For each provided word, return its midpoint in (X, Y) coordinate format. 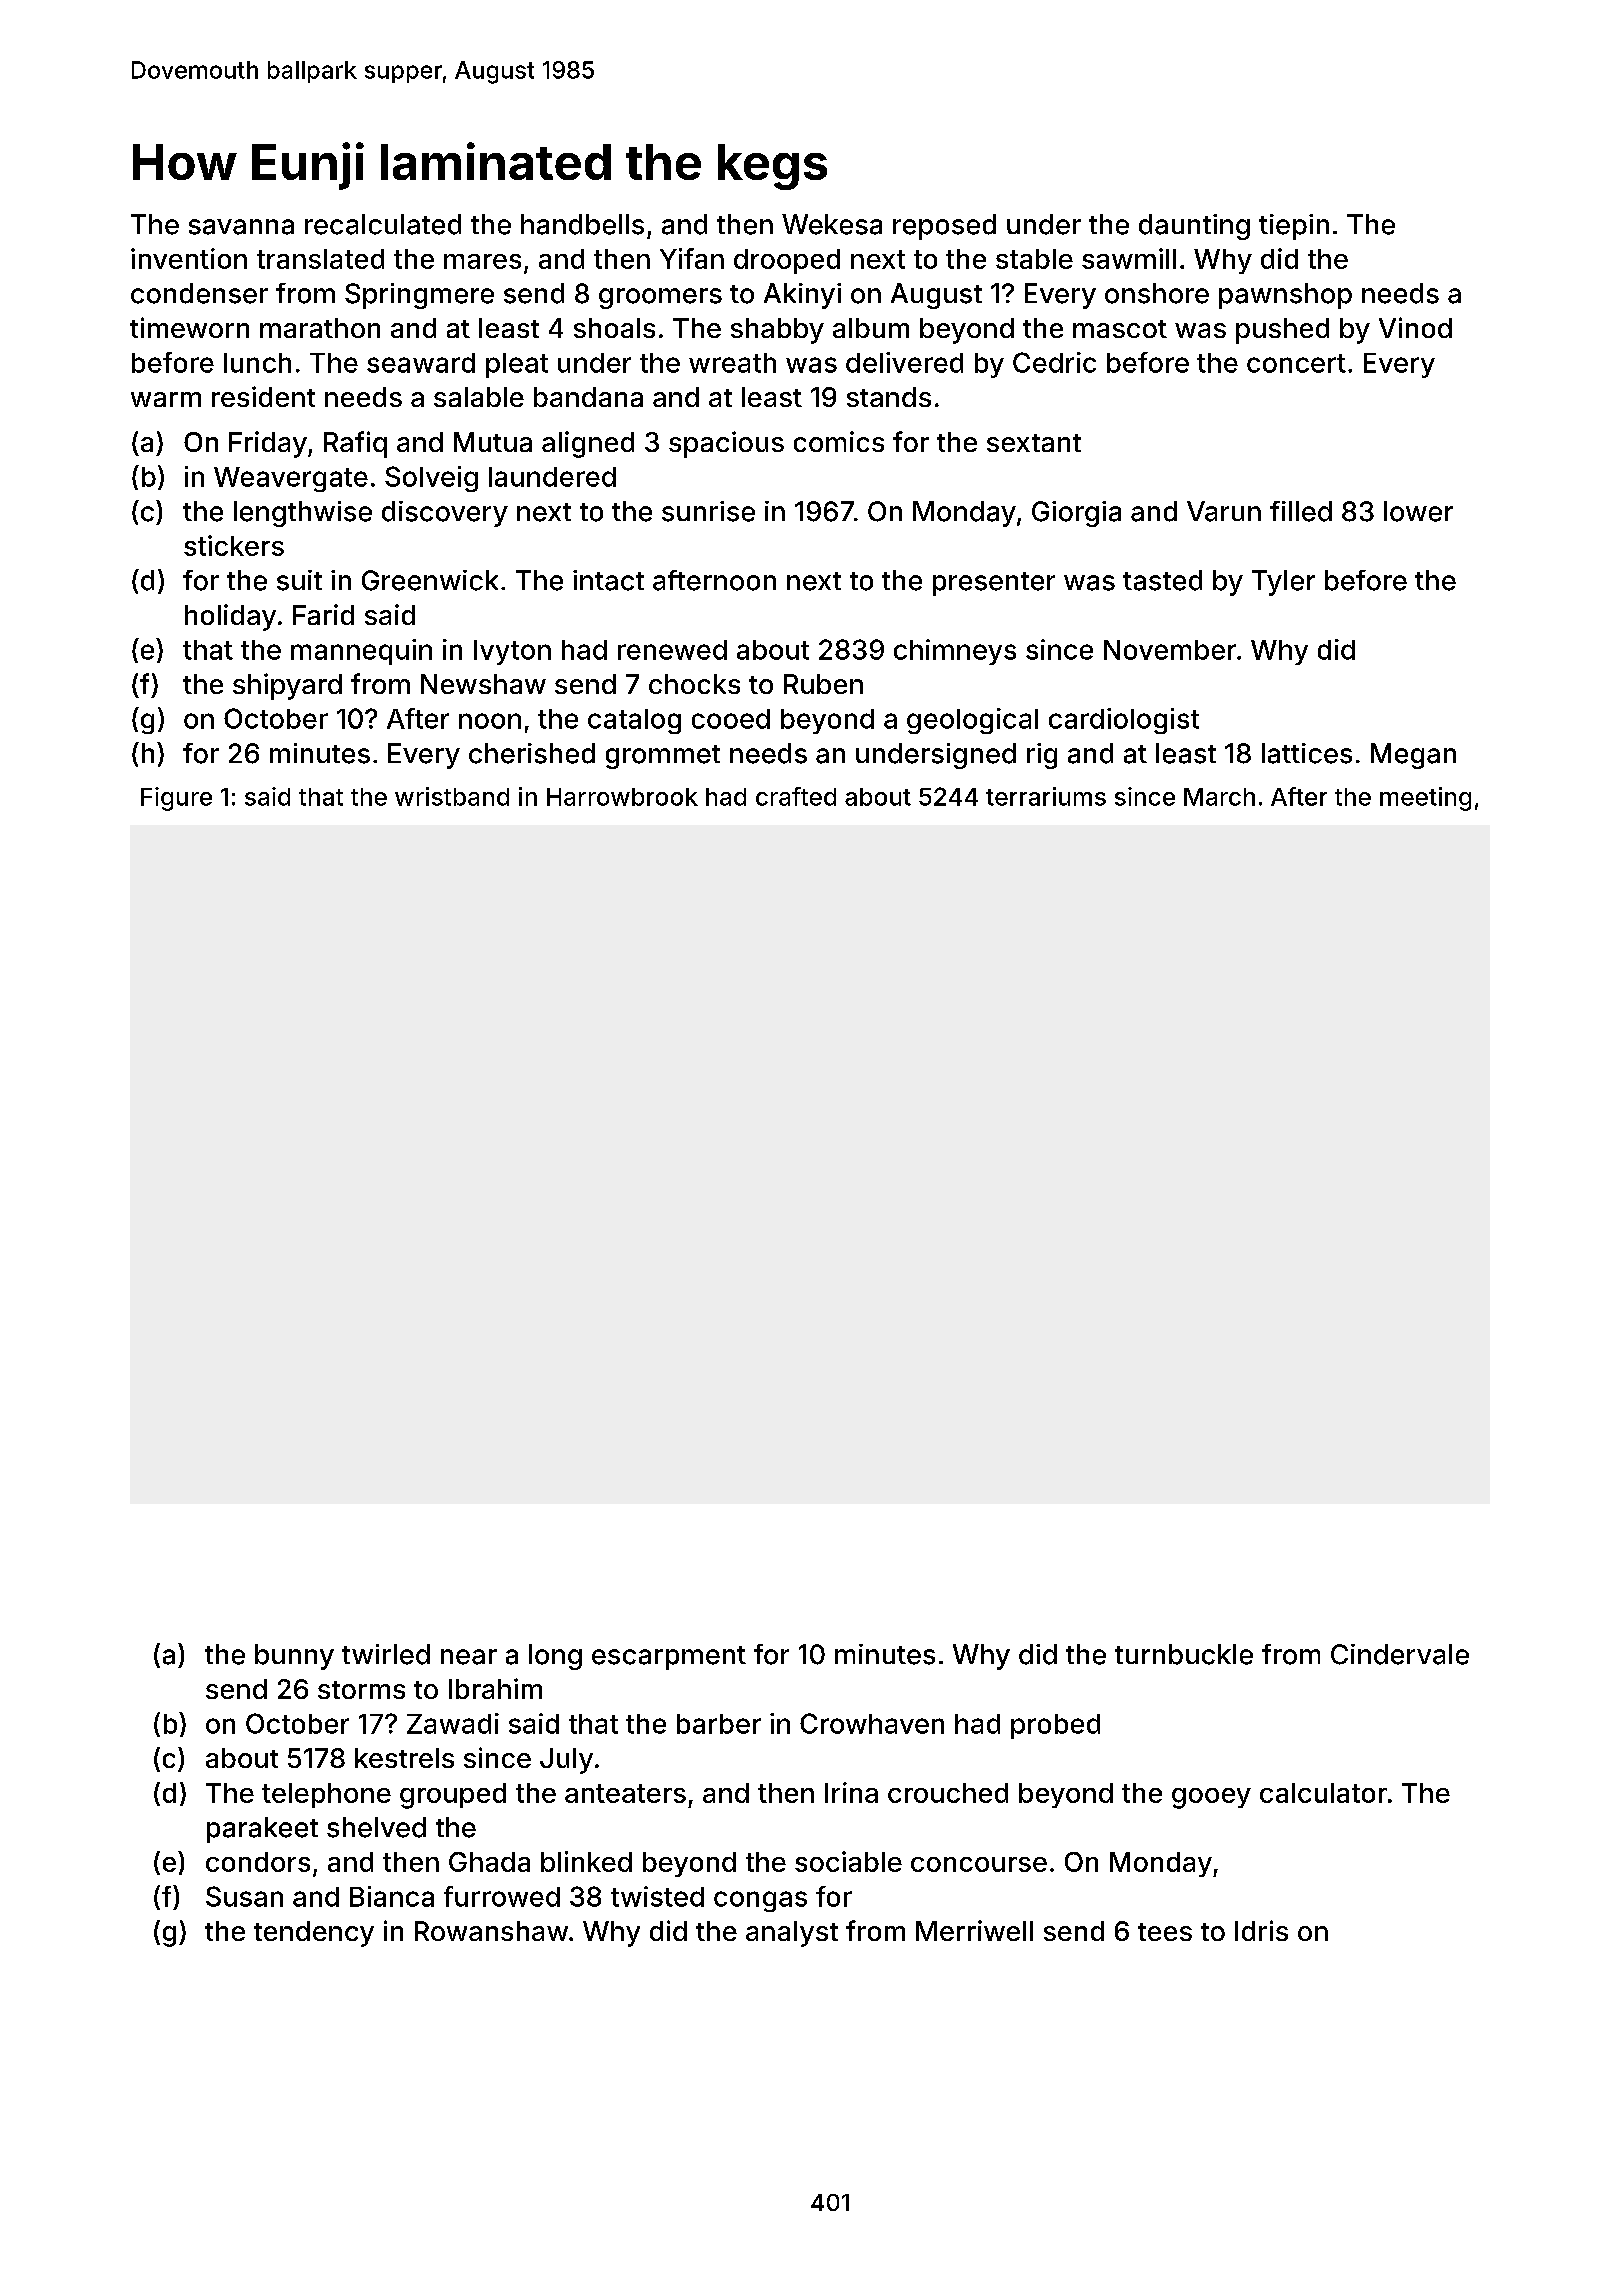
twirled (386, 1654)
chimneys (955, 652)
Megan (1413, 756)
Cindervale (1400, 1654)
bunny (294, 1657)
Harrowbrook (622, 797)
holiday (230, 617)
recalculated (383, 224)
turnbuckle (1184, 1654)
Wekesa (832, 224)
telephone (326, 1795)
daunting (1194, 227)
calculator (1323, 1793)
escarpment (669, 1658)
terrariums (1046, 796)
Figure (176, 799)
